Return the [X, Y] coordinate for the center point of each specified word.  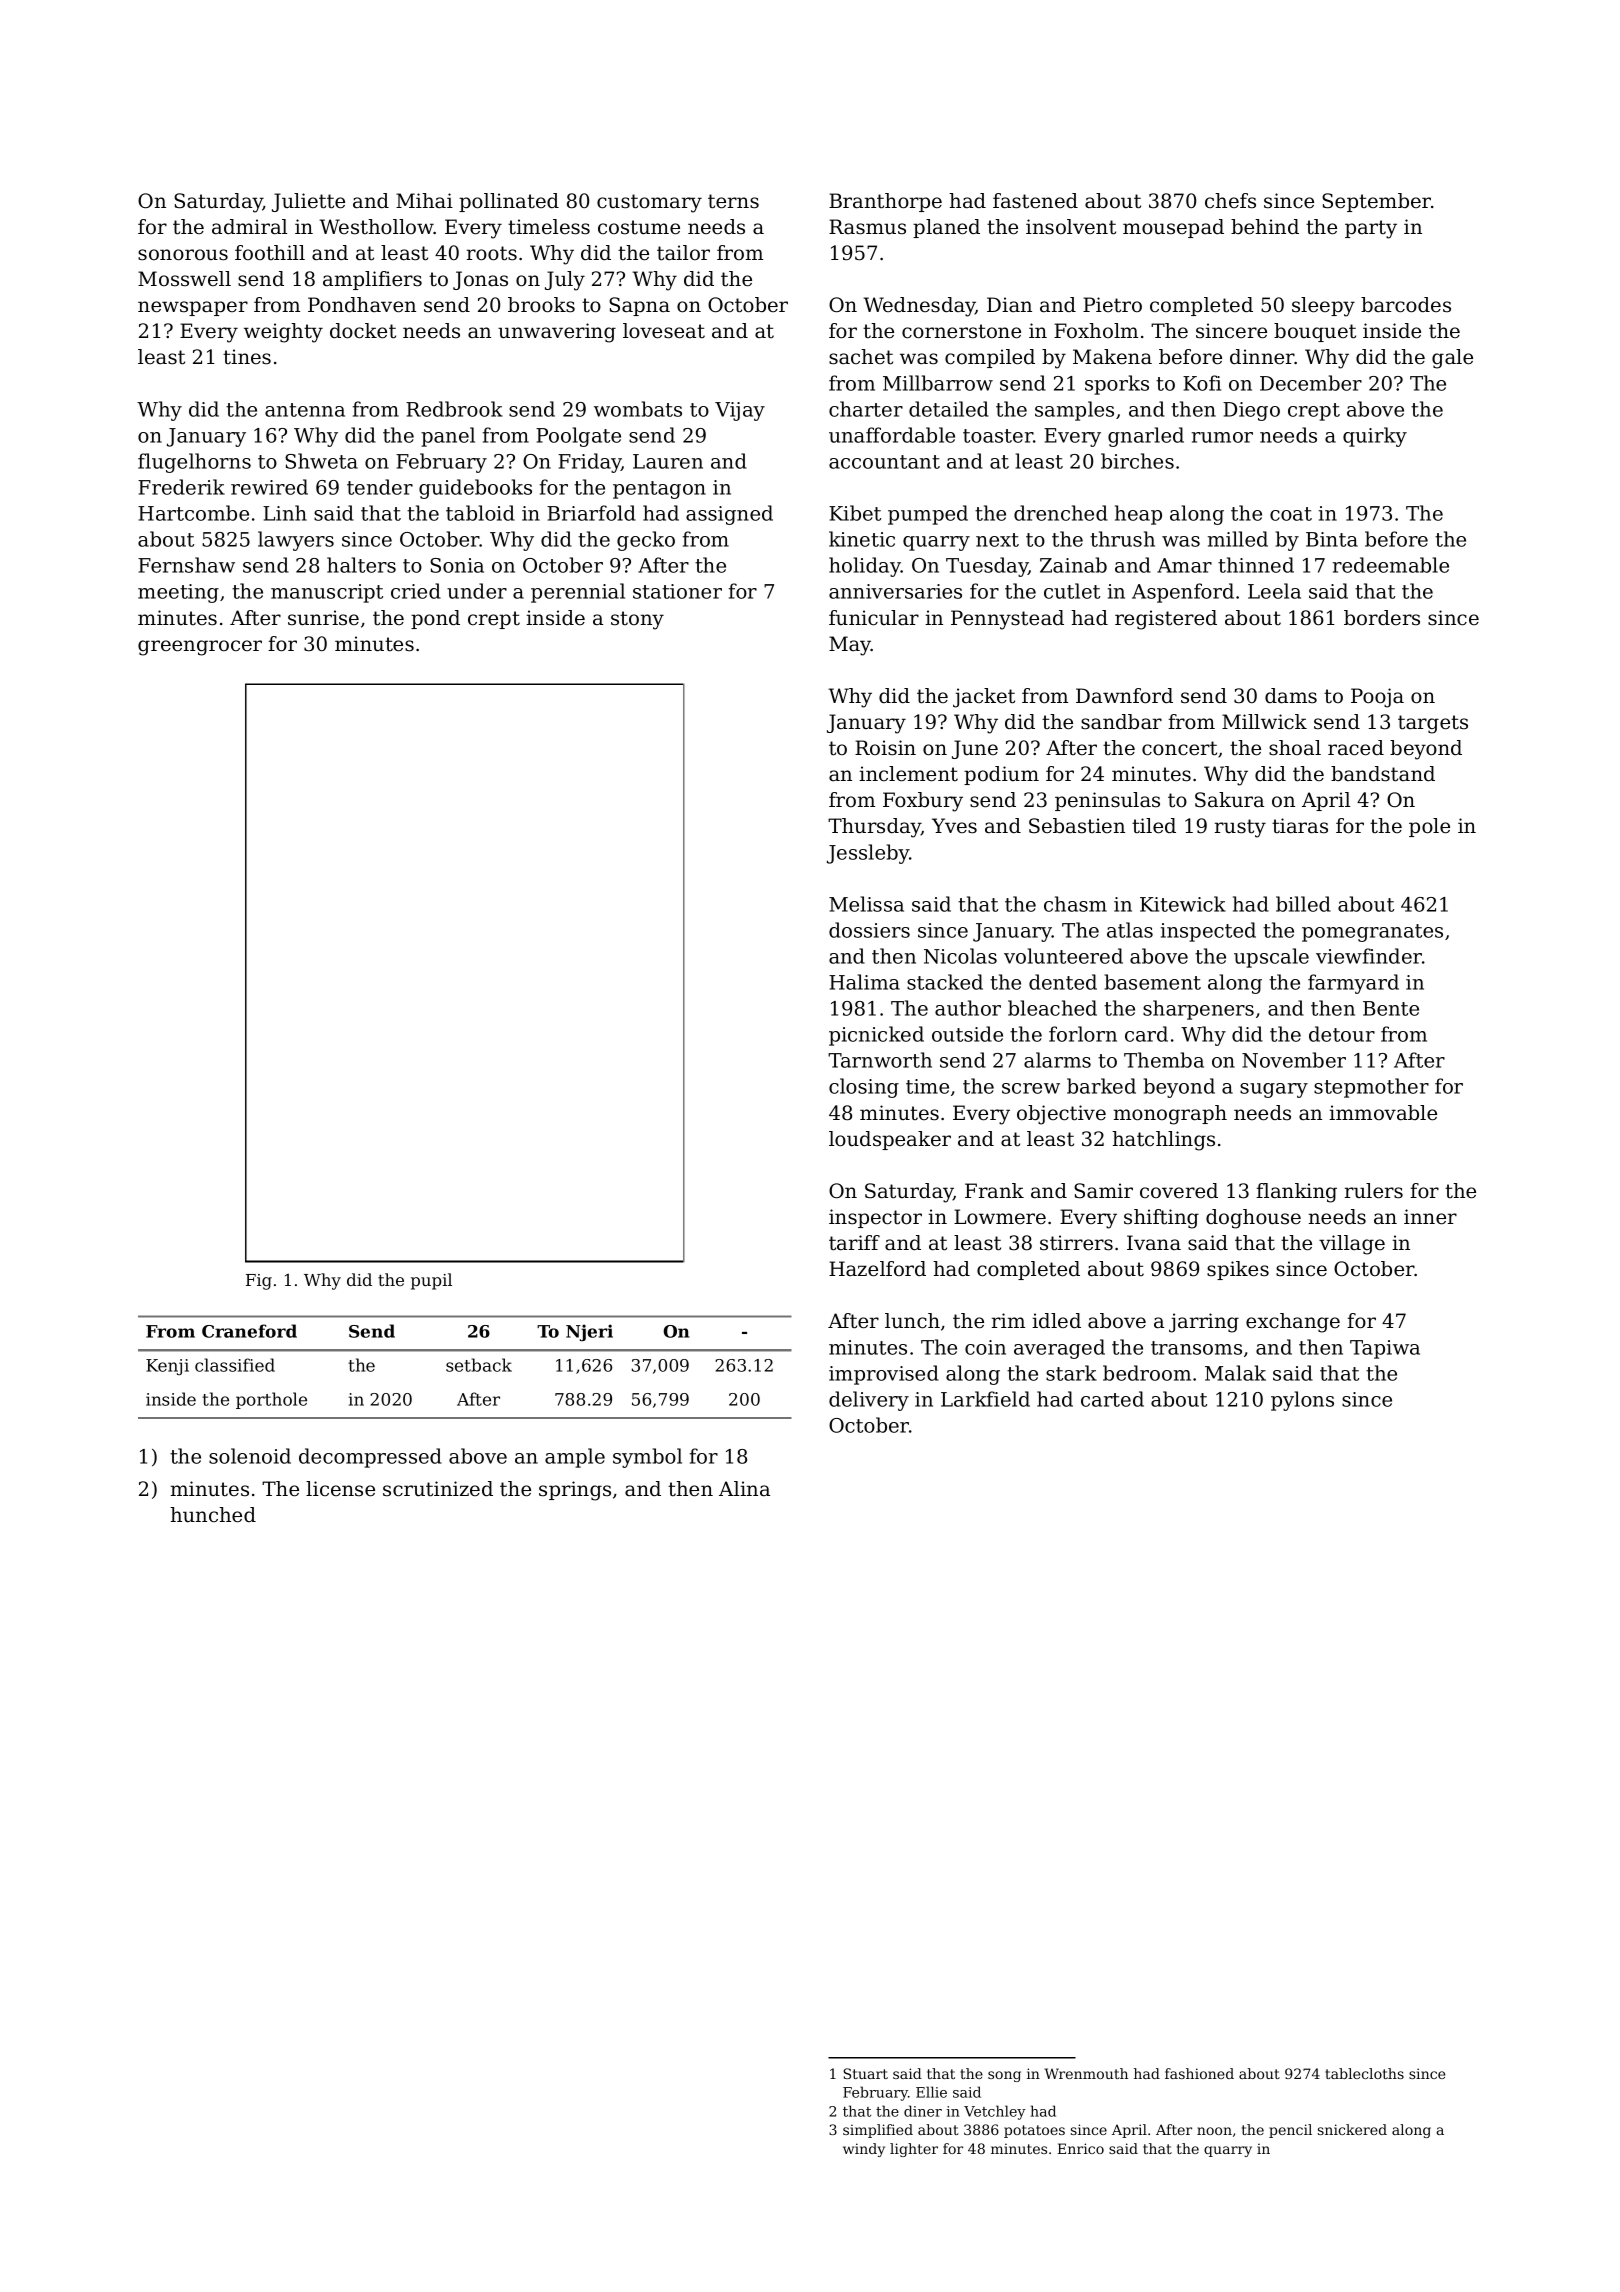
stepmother [1371, 1088]
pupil [431, 1281]
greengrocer [200, 648]
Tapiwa [1385, 1349]
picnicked [876, 1036]
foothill [270, 252]
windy [864, 2150]
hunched [213, 1515]
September [1376, 202]
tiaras [1300, 826]
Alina [744, 1489]
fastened [1035, 201]
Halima [864, 982]
